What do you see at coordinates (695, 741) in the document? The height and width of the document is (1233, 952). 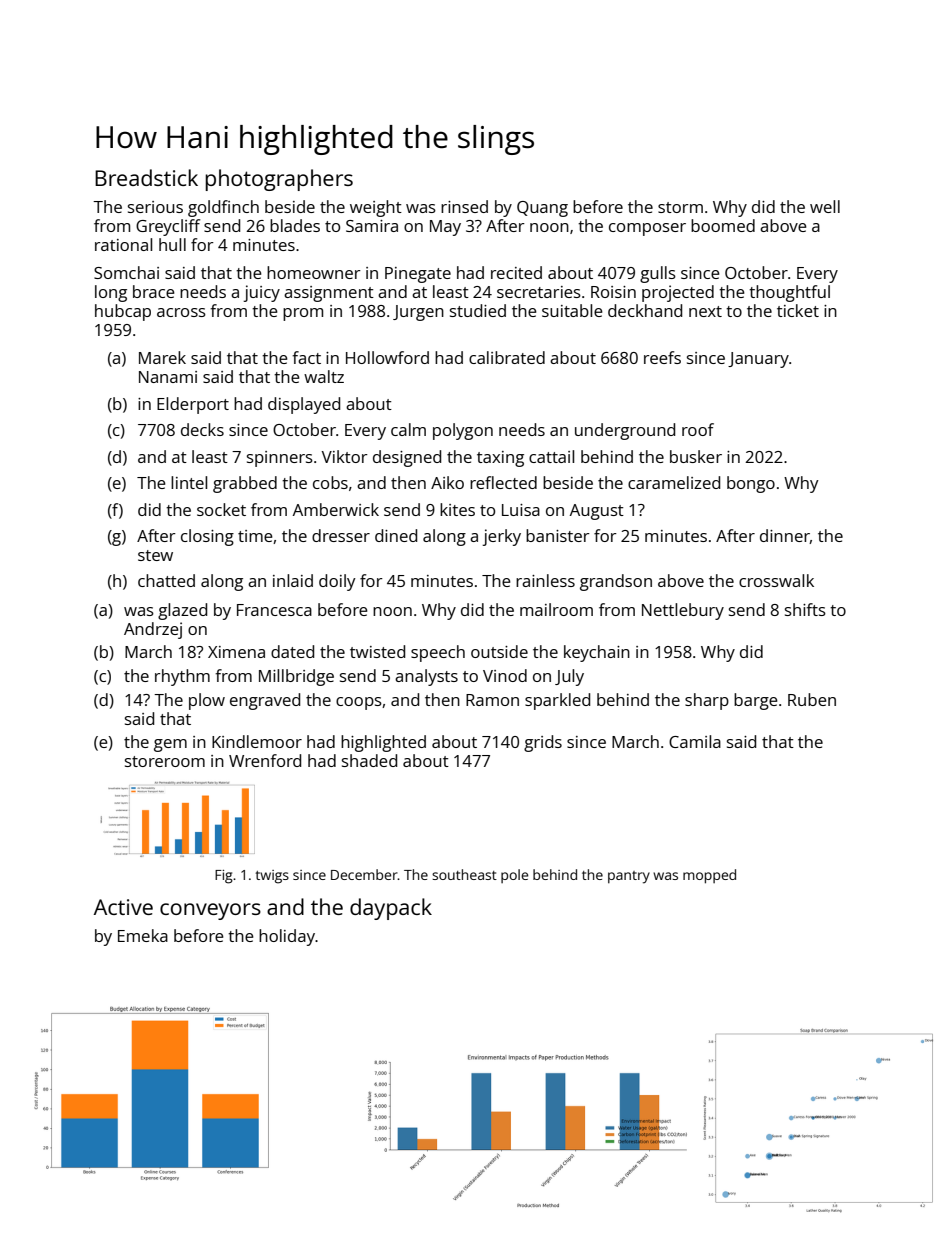 I see `Camila` at bounding box center [695, 741].
